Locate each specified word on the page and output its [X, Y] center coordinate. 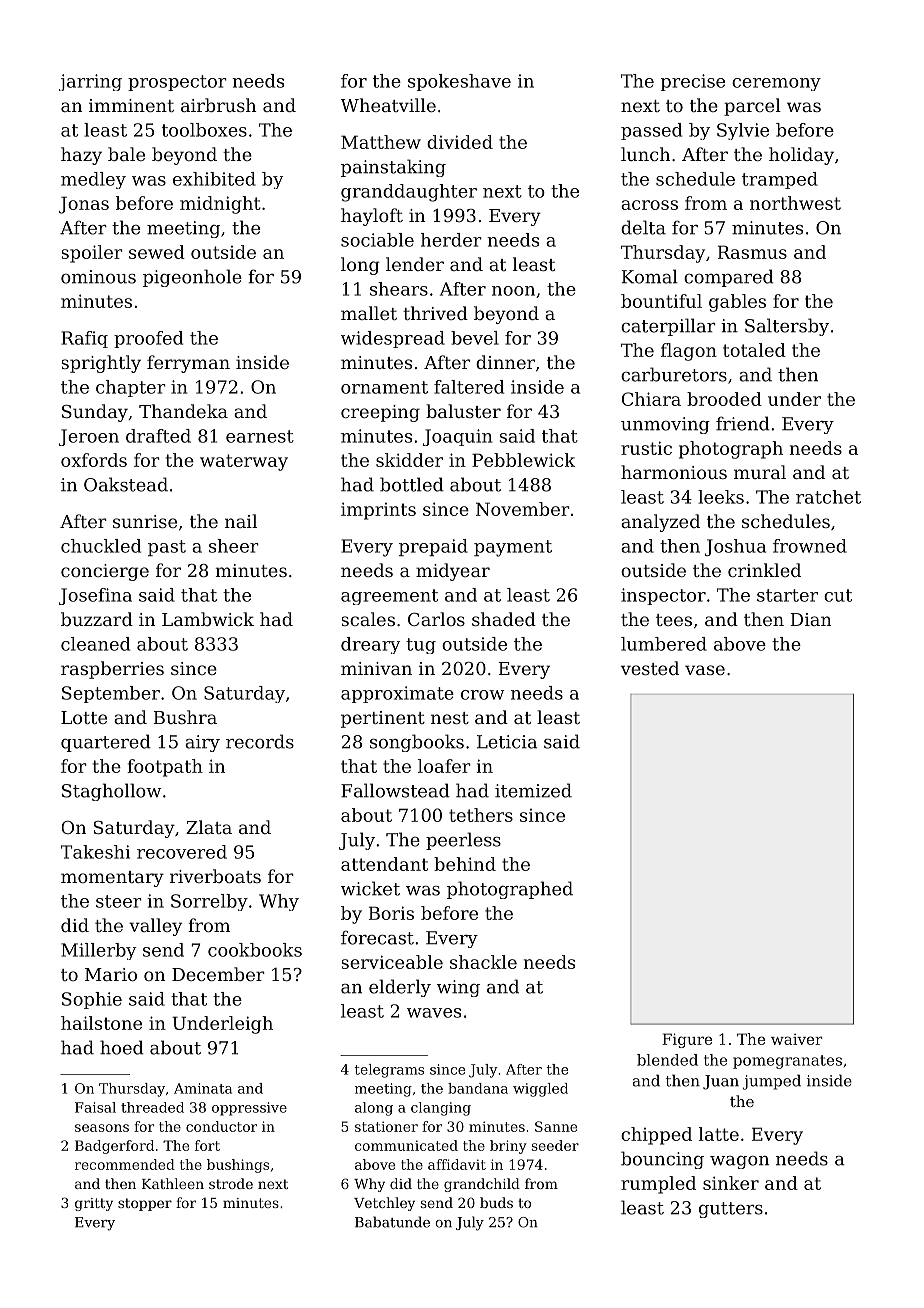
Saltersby [787, 327]
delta [643, 227]
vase [705, 670]
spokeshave [459, 82]
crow [482, 695]
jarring [90, 82]
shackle [483, 962]
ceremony [776, 84]
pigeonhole [192, 278]
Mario [111, 974]
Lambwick [208, 619]
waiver [797, 1039]
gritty [94, 1204]
